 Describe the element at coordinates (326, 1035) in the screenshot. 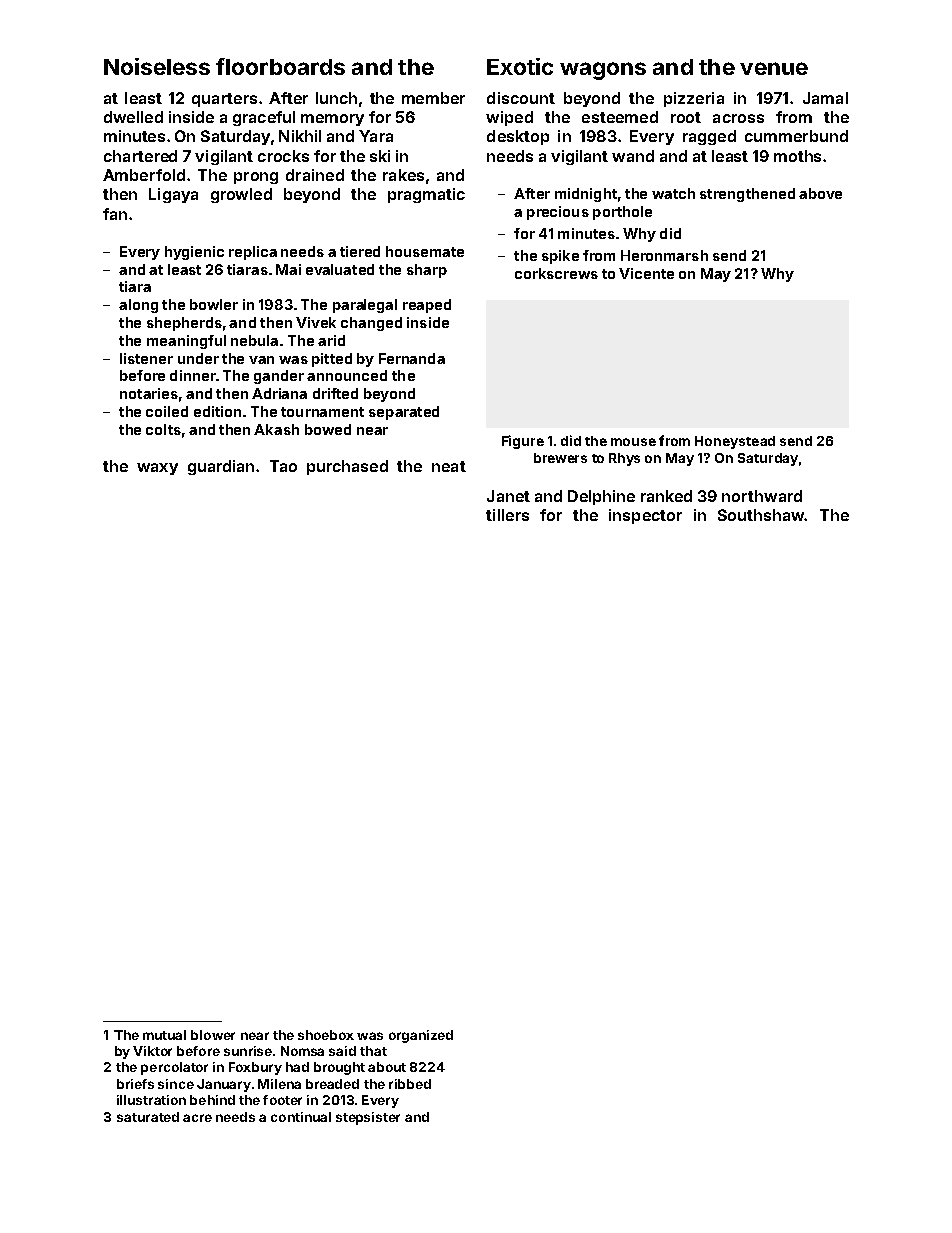

I see `shoebox` at that location.
